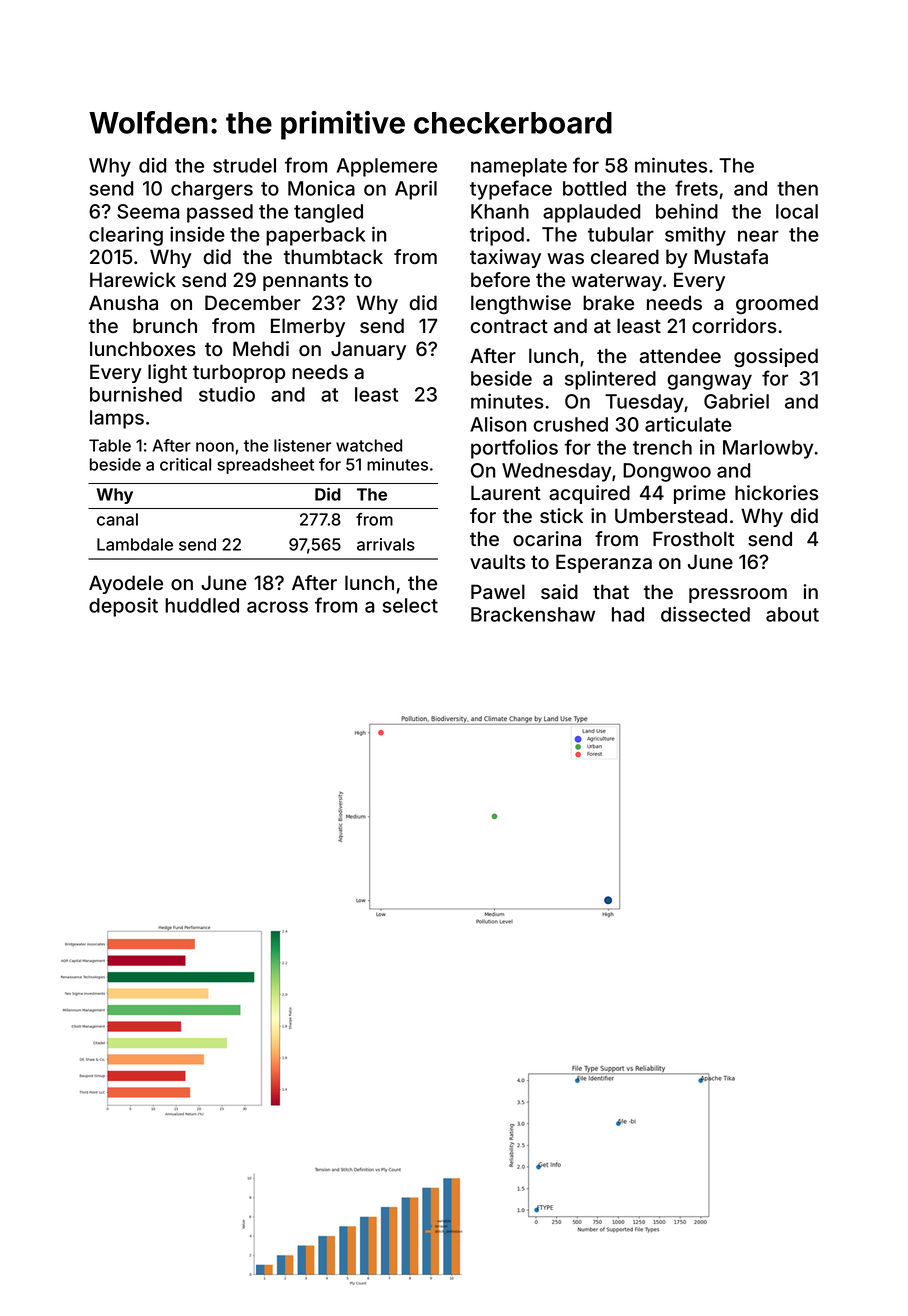  What do you see at coordinates (731, 257) in the image?
I see `Mustafa` at bounding box center [731, 257].
